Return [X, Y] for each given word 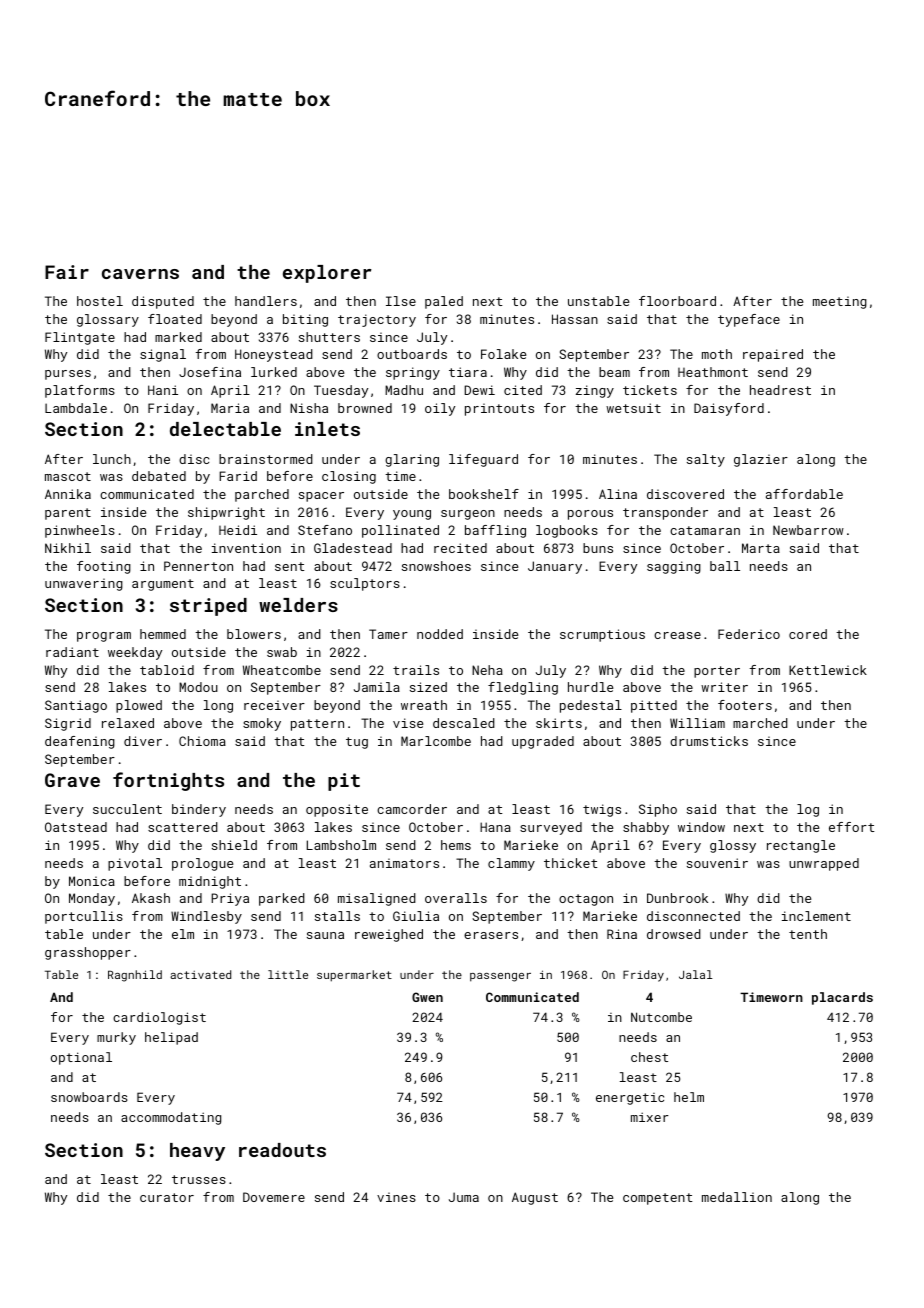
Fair [67, 272]
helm [689, 1097]
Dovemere [274, 1197]
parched [262, 495]
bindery [199, 810]
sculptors [365, 584]
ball [725, 566]
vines [396, 1197]
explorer [327, 274]
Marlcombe [436, 741]
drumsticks [709, 741]
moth [717, 354]
